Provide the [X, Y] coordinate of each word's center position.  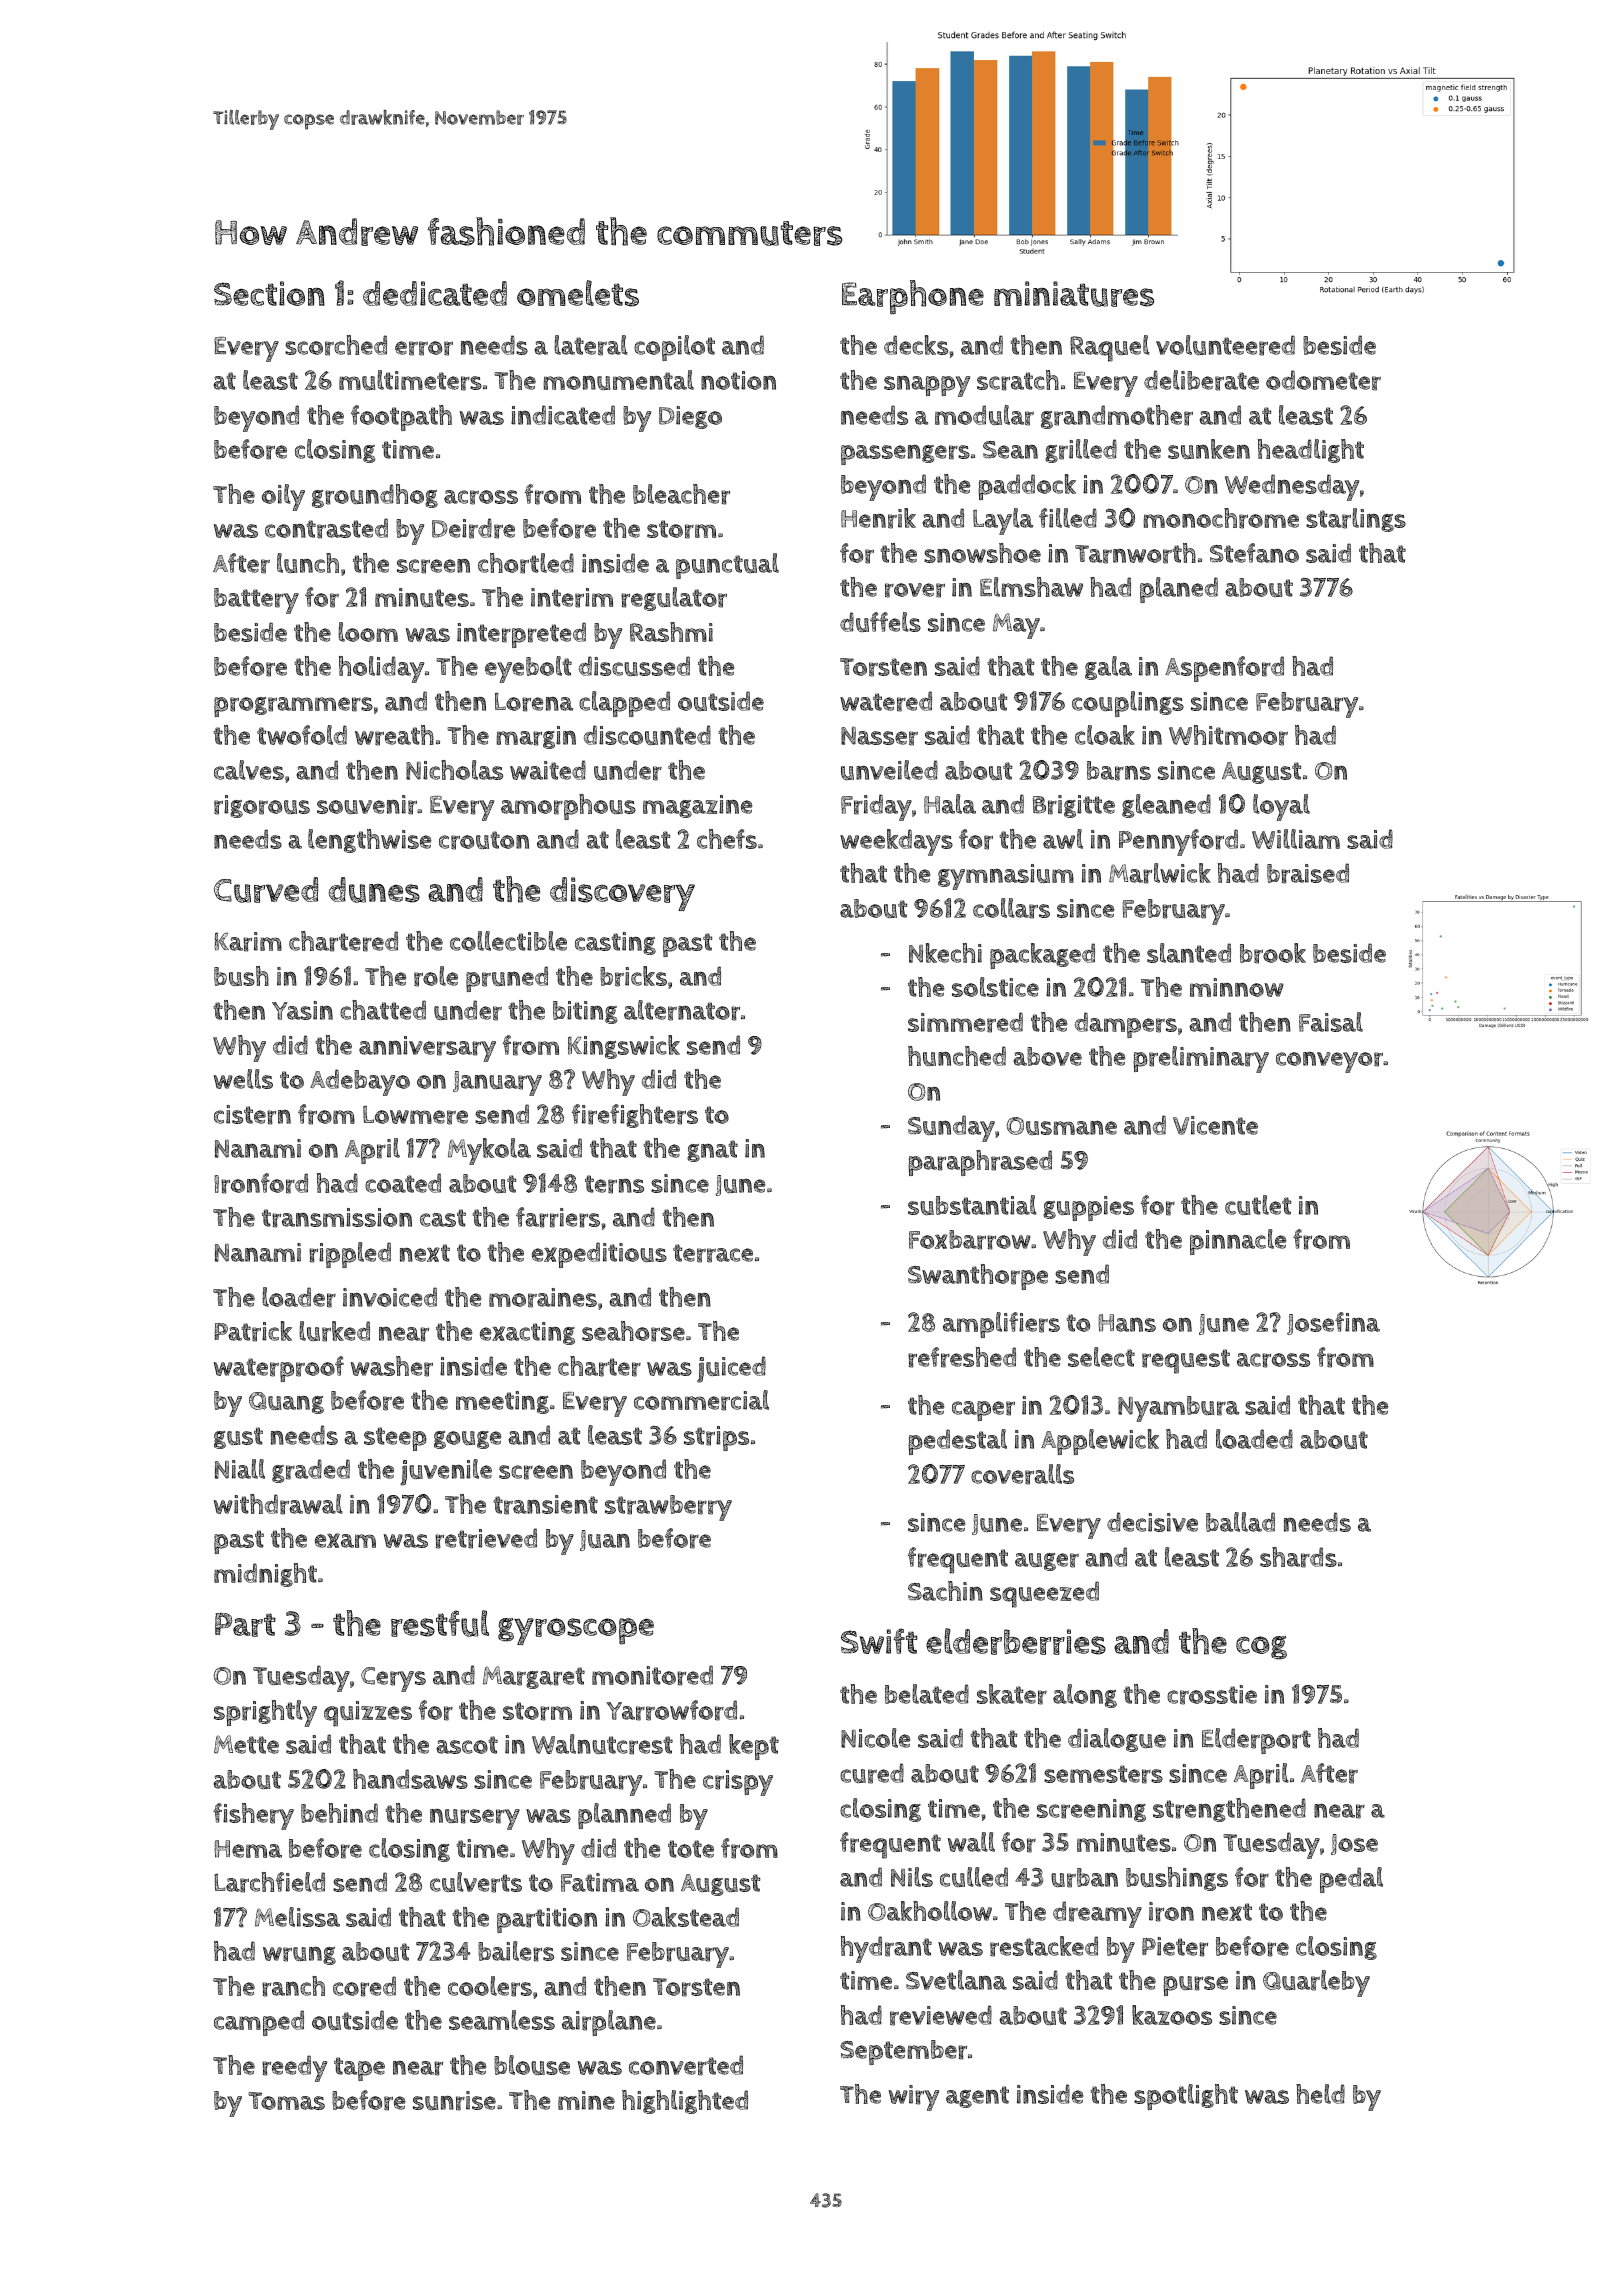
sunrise [454, 2101]
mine [586, 2100]
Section [269, 293]
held [1320, 2094]
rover [915, 590]
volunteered [1225, 345]
